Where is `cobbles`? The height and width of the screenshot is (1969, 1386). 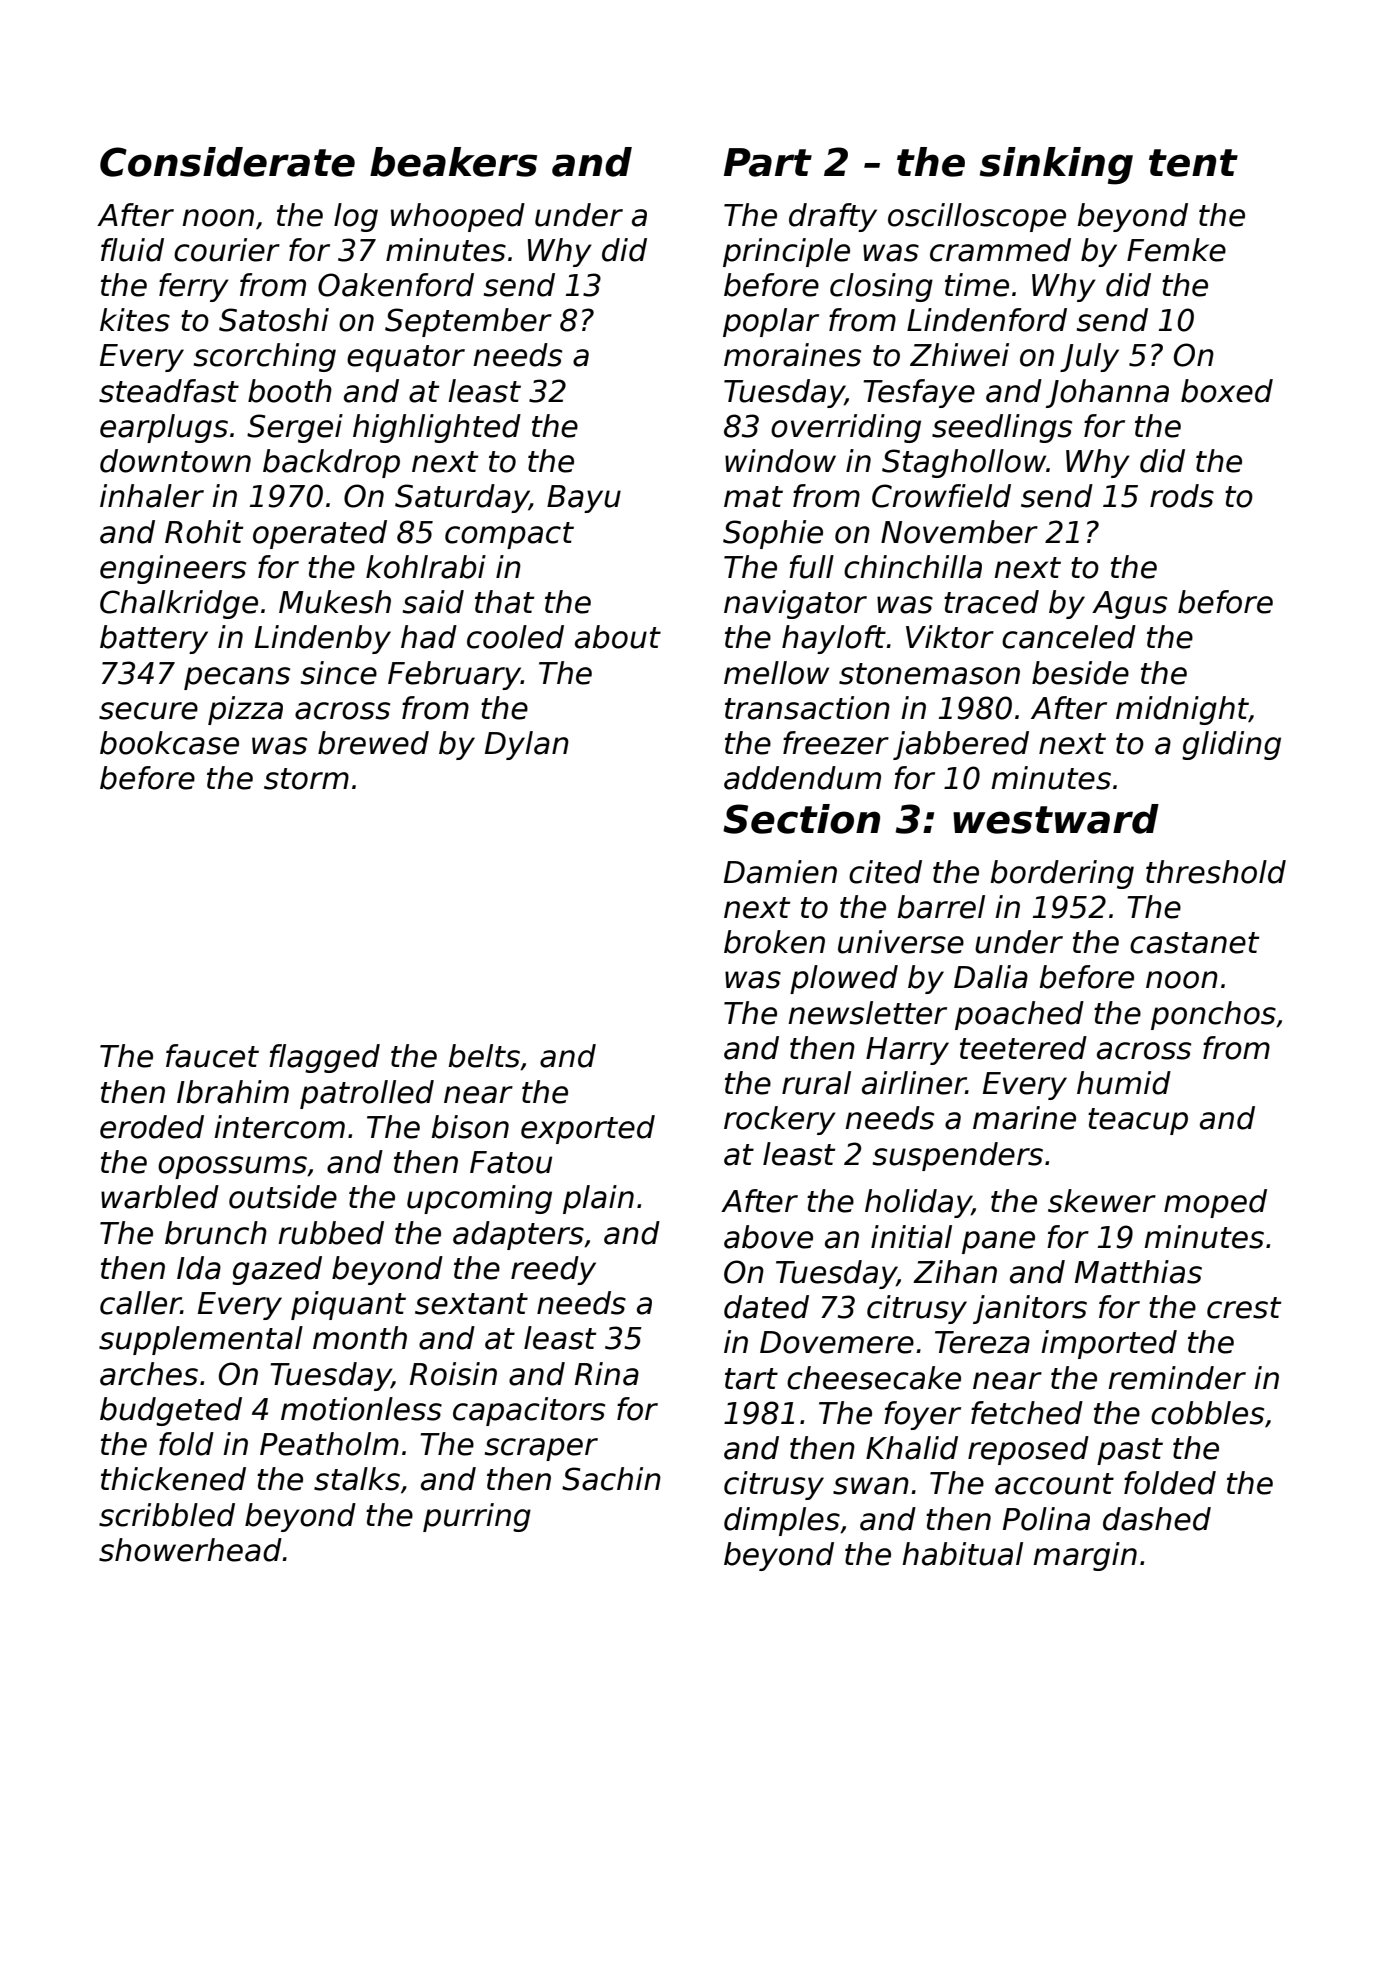
cobbles is located at coordinates (1207, 1413).
